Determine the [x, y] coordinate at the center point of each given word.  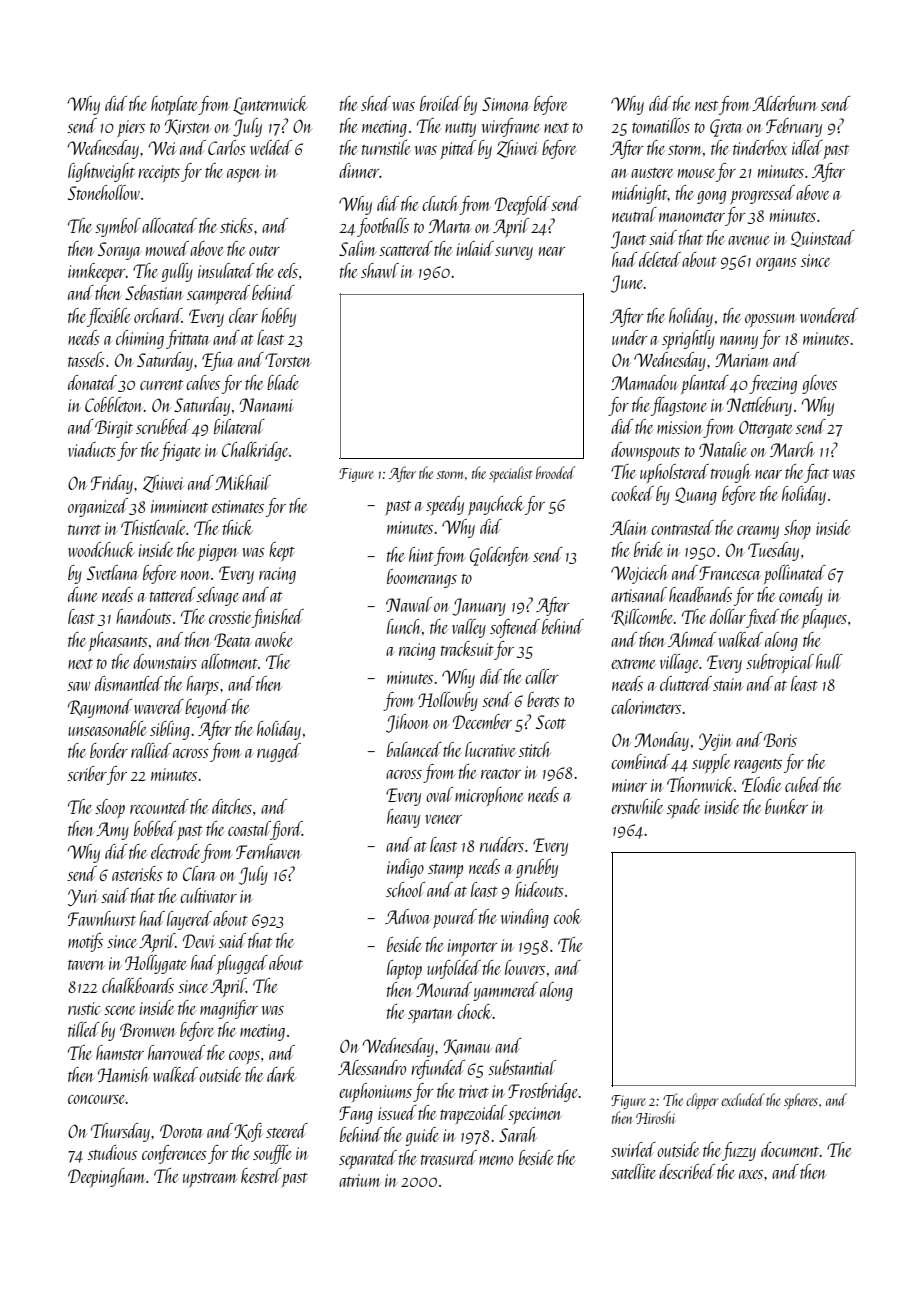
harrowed [176, 1052]
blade [283, 382]
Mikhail [243, 482]
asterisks [137, 873]
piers [131, 128]
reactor [501, 774]
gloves [819, 384]
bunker [786, 806]
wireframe [511, 127]
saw [79, 686]
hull [829, 661]
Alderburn [784, 103]
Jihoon [407, 723]
